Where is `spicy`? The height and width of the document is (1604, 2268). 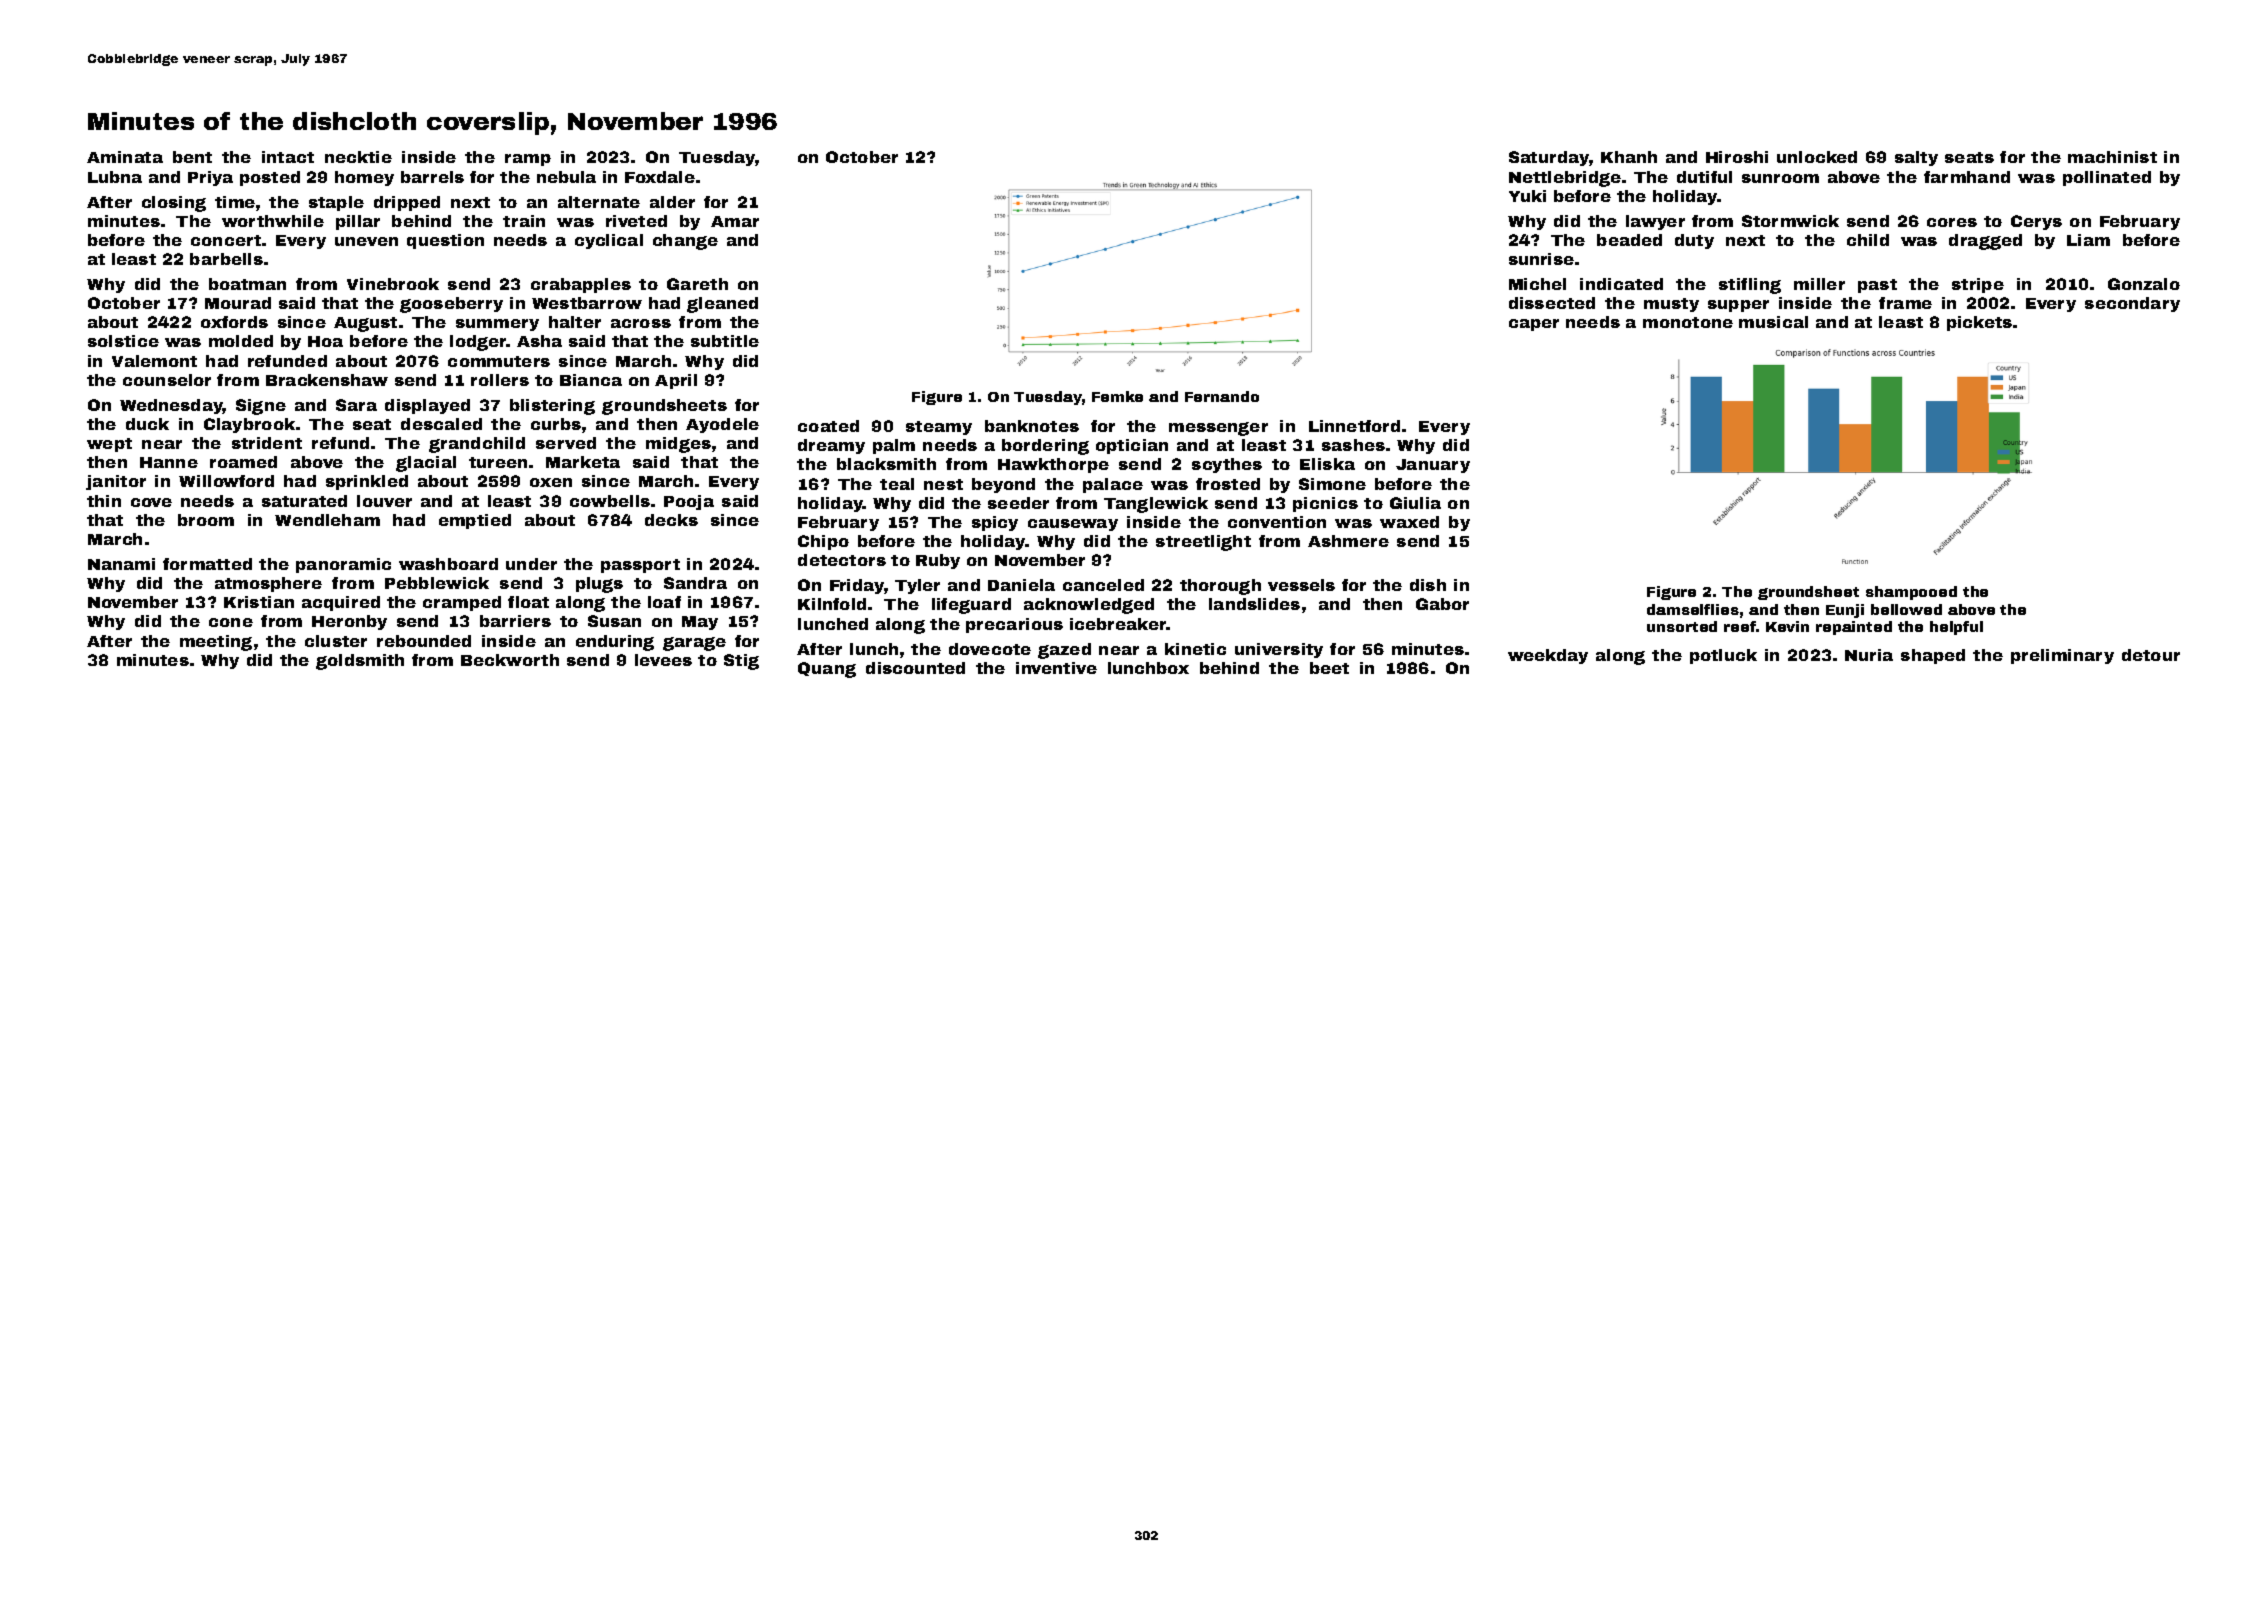 spicy is located at coordinates (995, 523).
